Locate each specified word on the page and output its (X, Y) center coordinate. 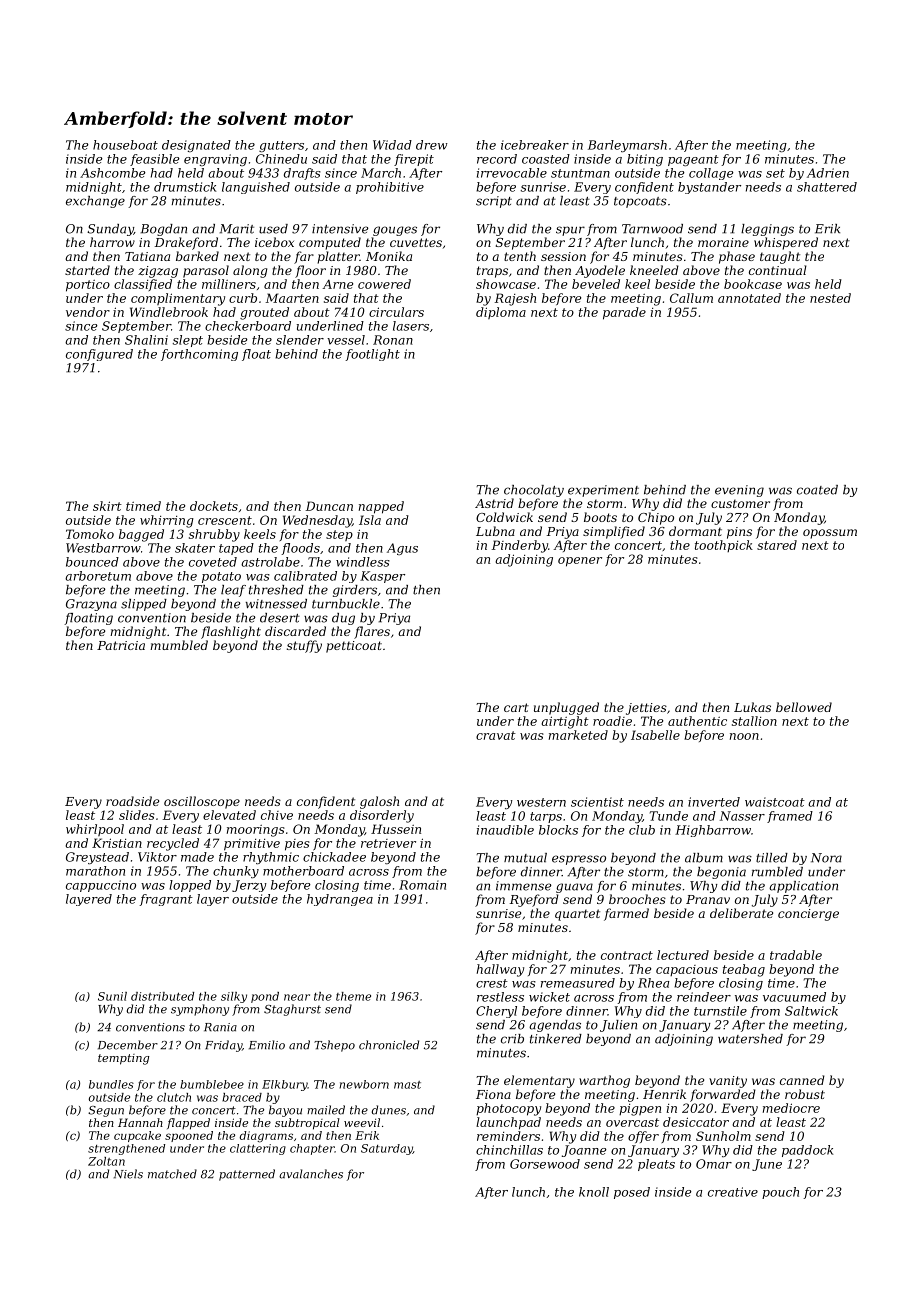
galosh (379, 802)
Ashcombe (113, 173)
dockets (214, 506)
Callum (691, 298)
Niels (128, 1174)
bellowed (804, 707)
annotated (749, 298)
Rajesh (515, 299)
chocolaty (534, 491)
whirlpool (95, 830)
